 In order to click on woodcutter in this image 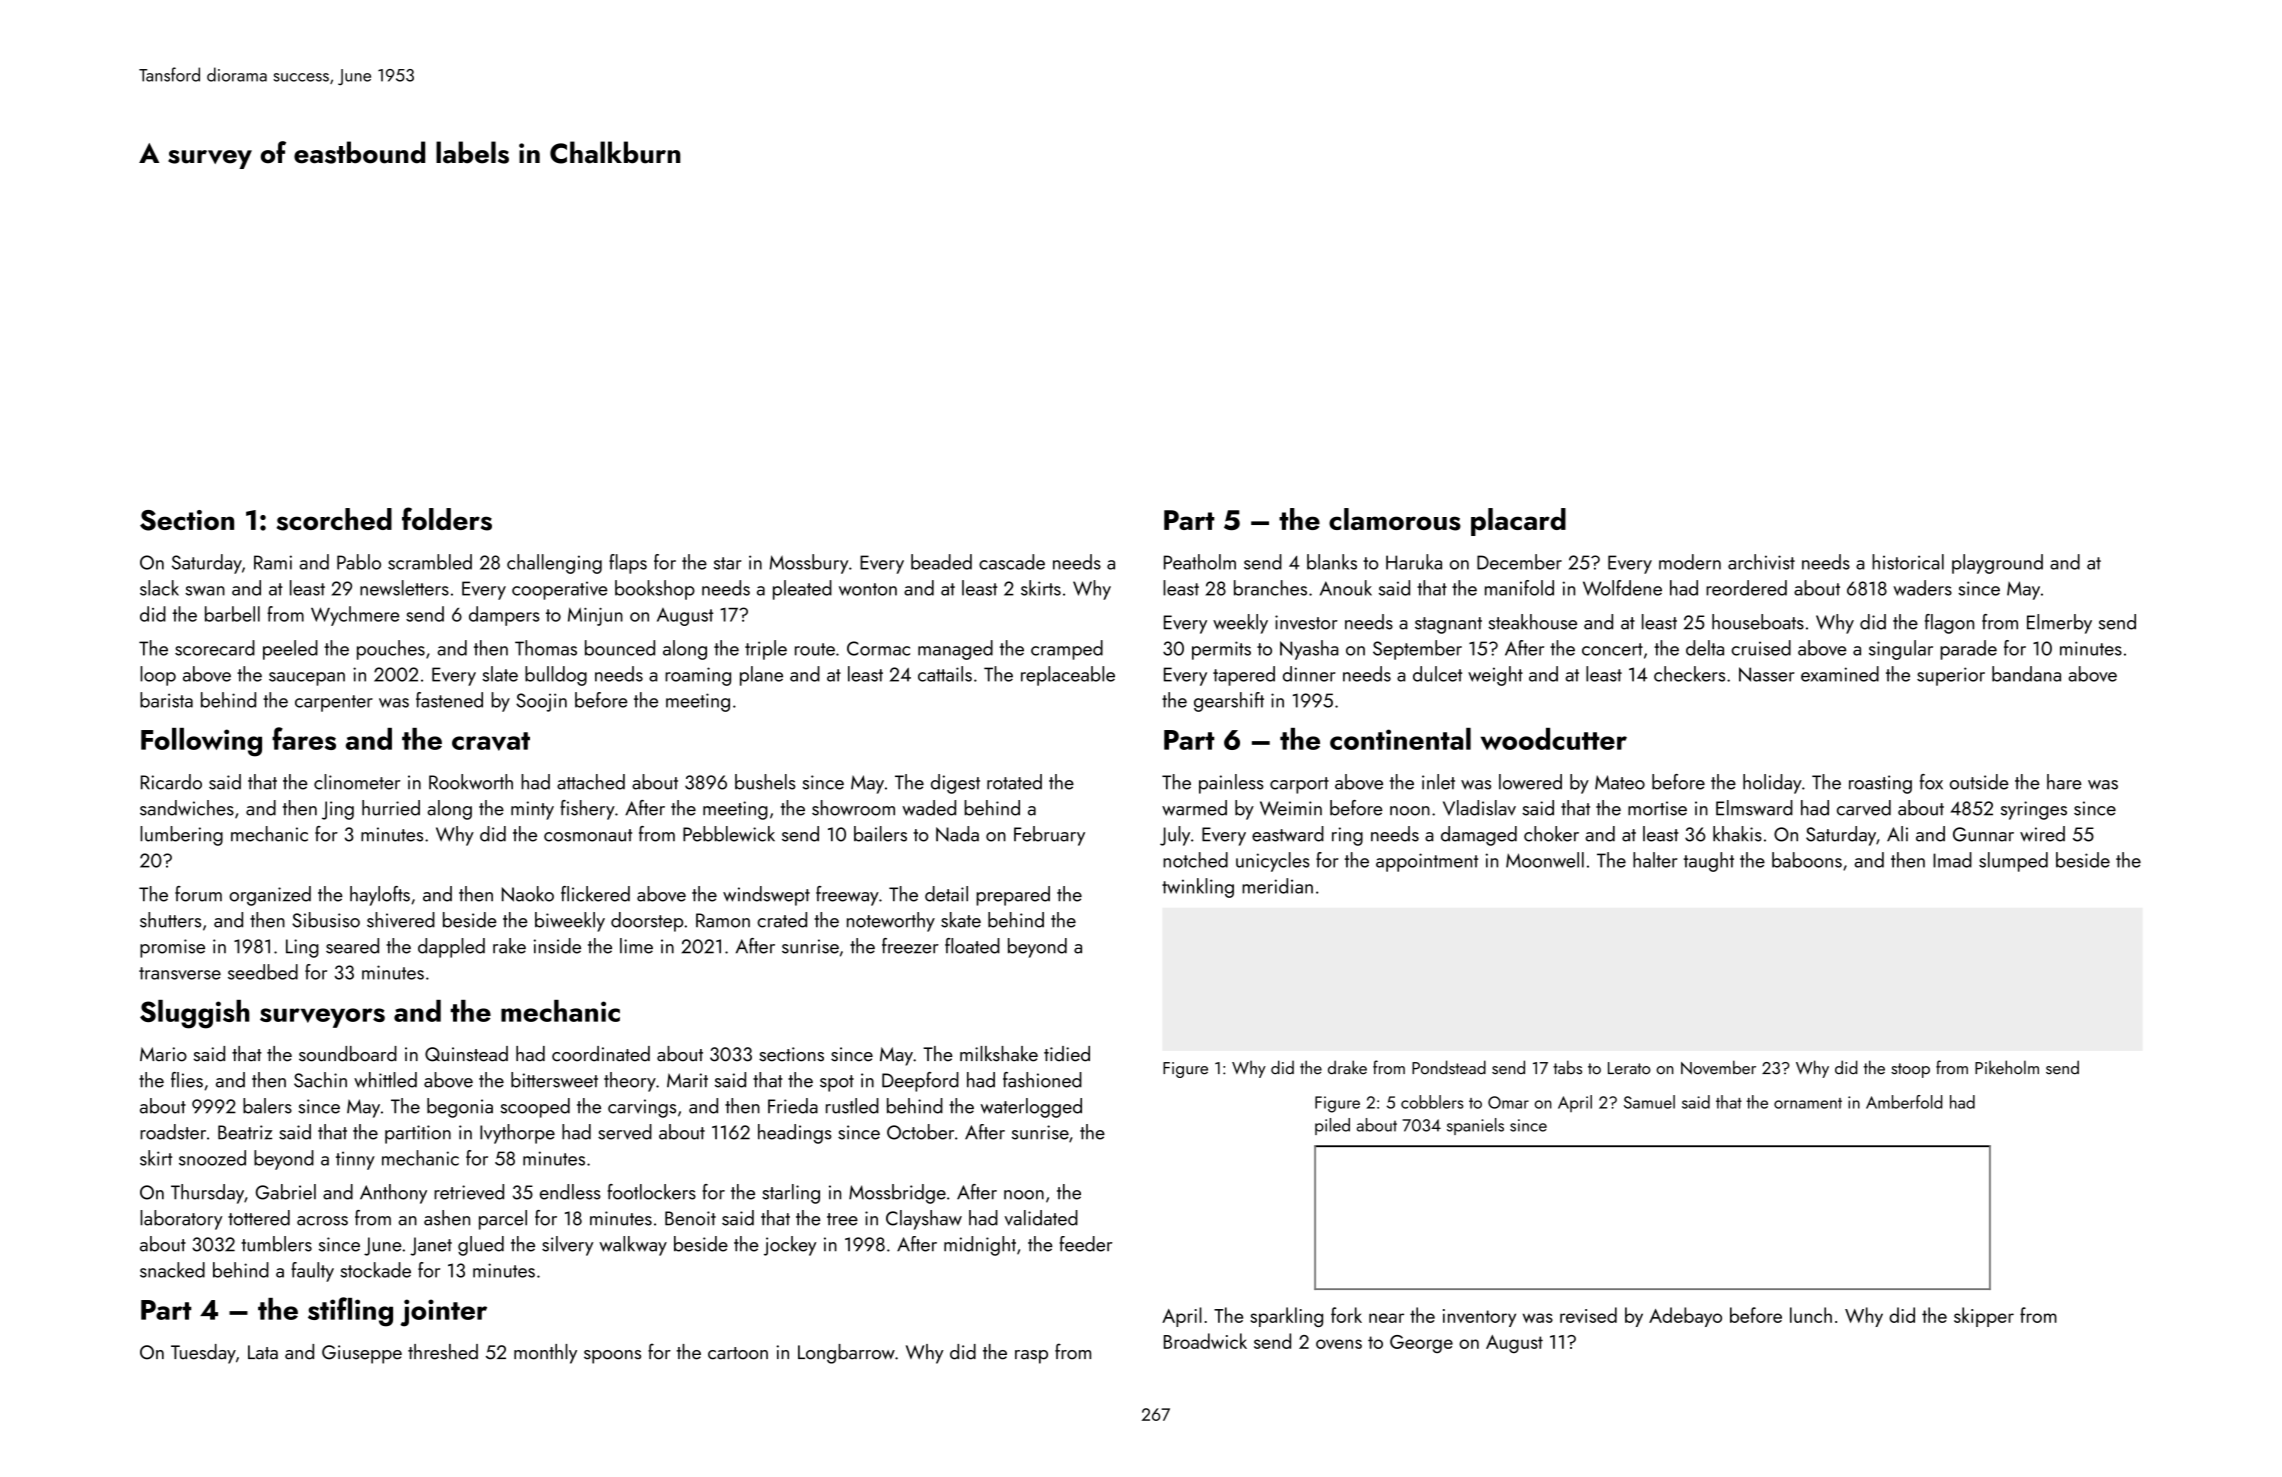, I will do `click(1554, 739)`.
